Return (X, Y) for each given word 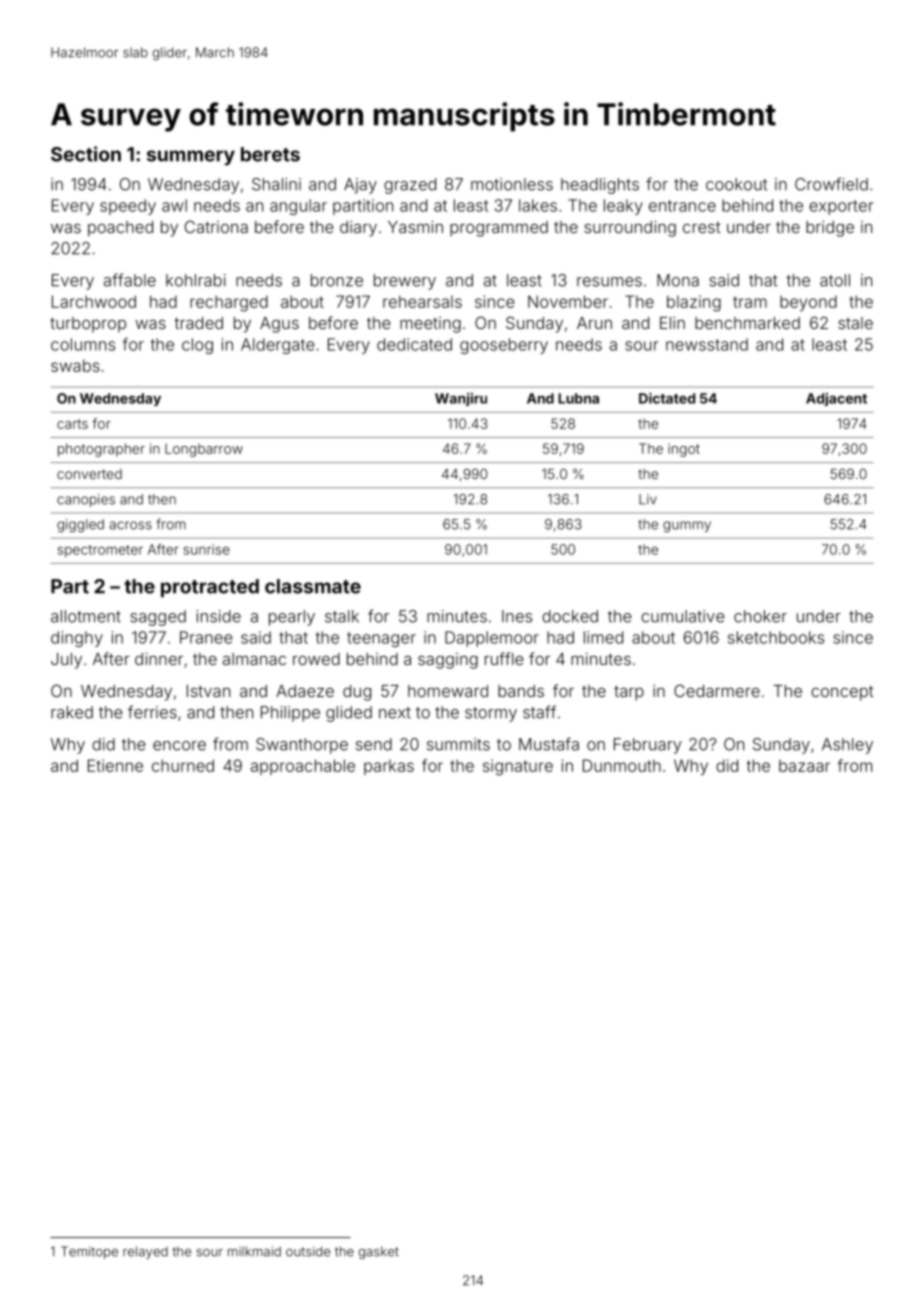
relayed (145, 1252)
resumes (609, 282)
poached (120, 229)
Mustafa (549, 744)
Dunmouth (622, 765)
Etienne (115, 765)
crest (702, 227)
